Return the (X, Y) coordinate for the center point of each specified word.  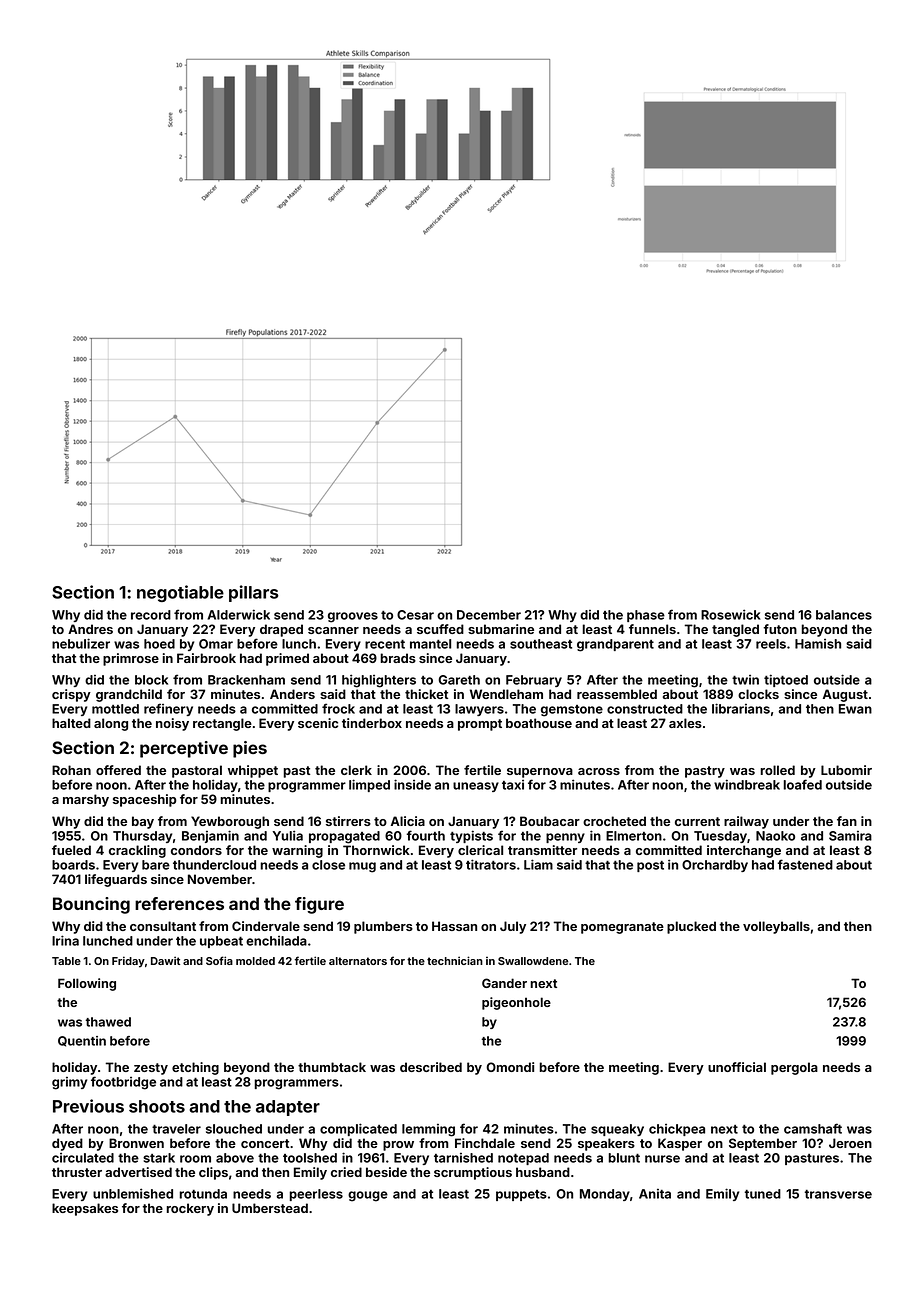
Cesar (415, 615)
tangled (735, 630)
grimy (69, 1083)
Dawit (165, 960)
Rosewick (731, 614)
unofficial (737, 1067)
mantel (430, 644)
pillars (254, 593)
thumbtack (332, 1067)
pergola (794, 1068)
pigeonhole (516, 1003)
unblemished (133, 1193)
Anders (292, 694)
